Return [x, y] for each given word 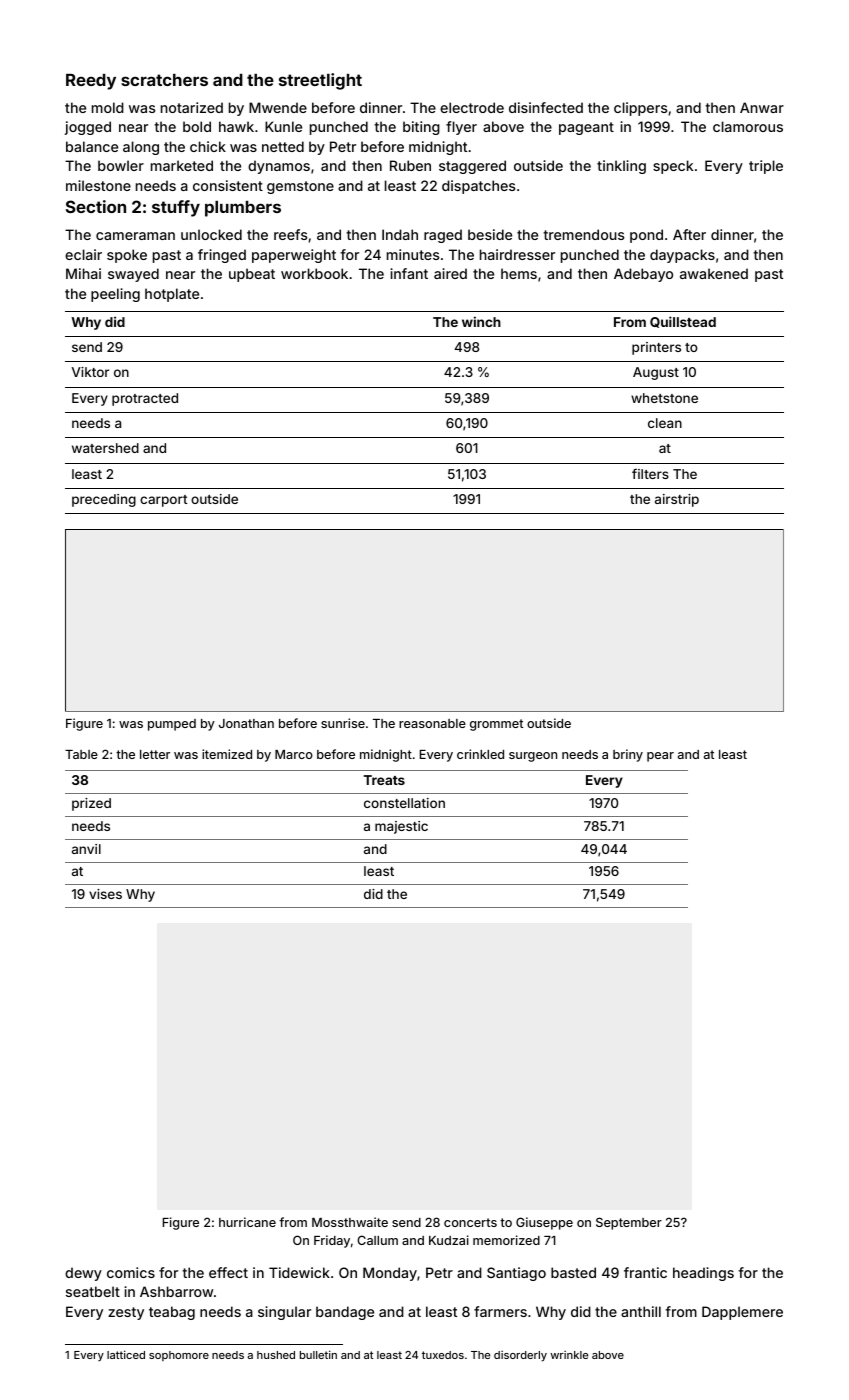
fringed [222, 256]
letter [155, 754]
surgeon [533, 757]
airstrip [677, 500]
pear [660, 757]
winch [481, 321]
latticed [126, 1354]
